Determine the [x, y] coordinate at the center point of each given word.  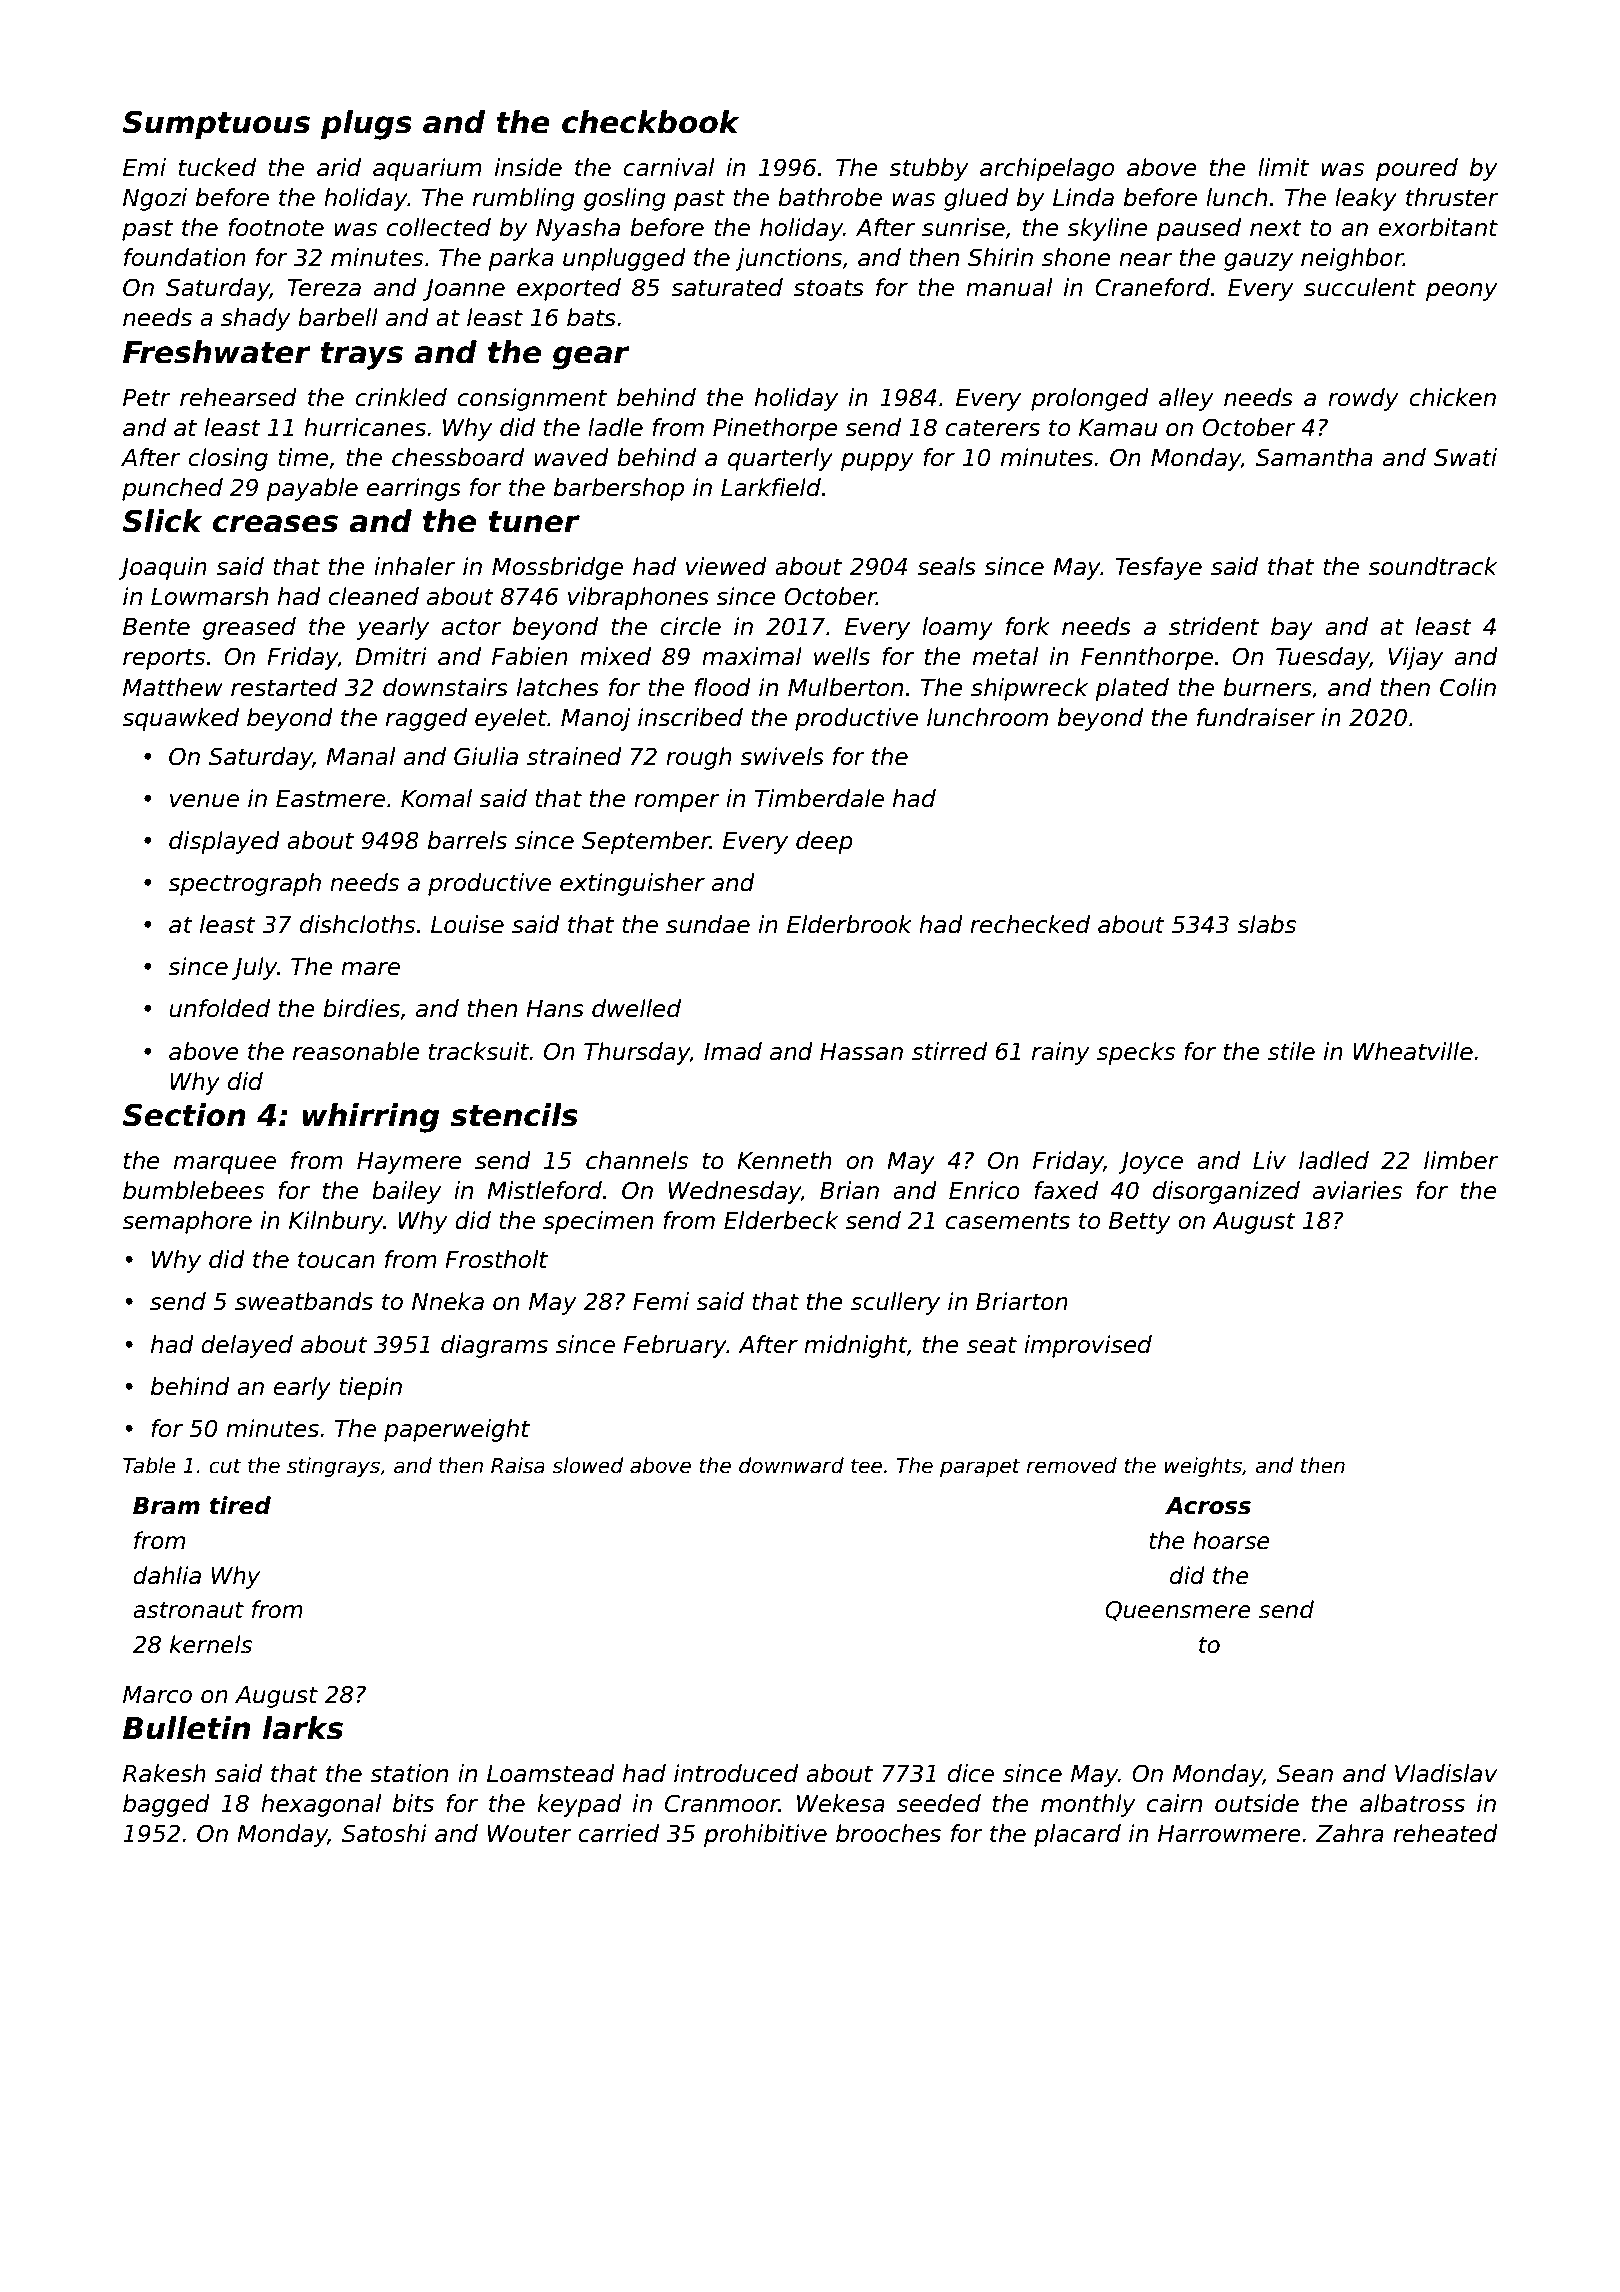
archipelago [1047, 169]
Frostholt [496, 1259]
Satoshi [384, 1833]
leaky [1366, 199]
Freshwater [217, 352]
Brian [849, 1190]
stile [1291, 1051]
